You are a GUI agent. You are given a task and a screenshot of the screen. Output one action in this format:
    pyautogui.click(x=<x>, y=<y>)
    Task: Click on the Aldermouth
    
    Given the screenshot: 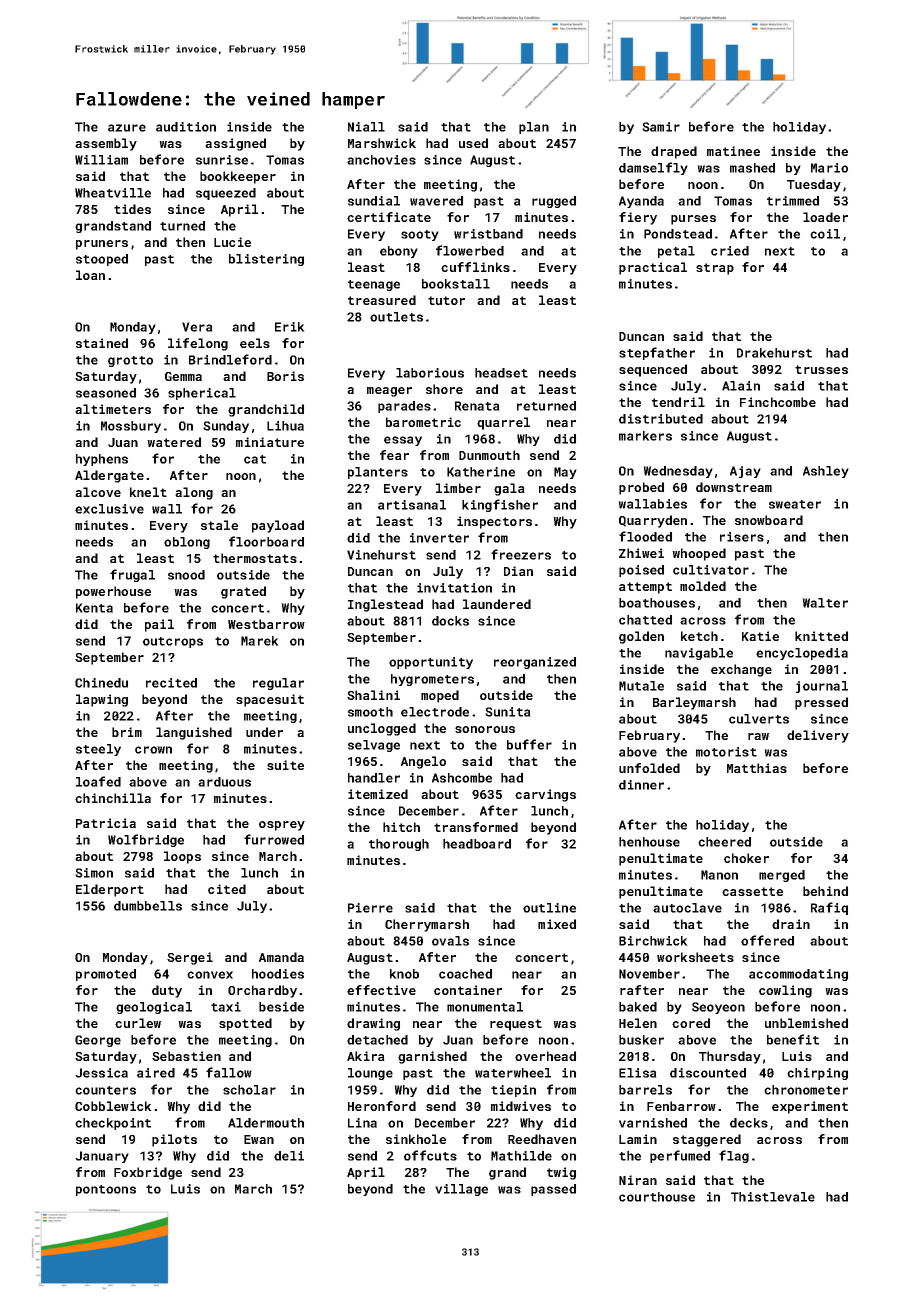 What is the action you would take?
    pyautogui.click(x=266, y=1123)
